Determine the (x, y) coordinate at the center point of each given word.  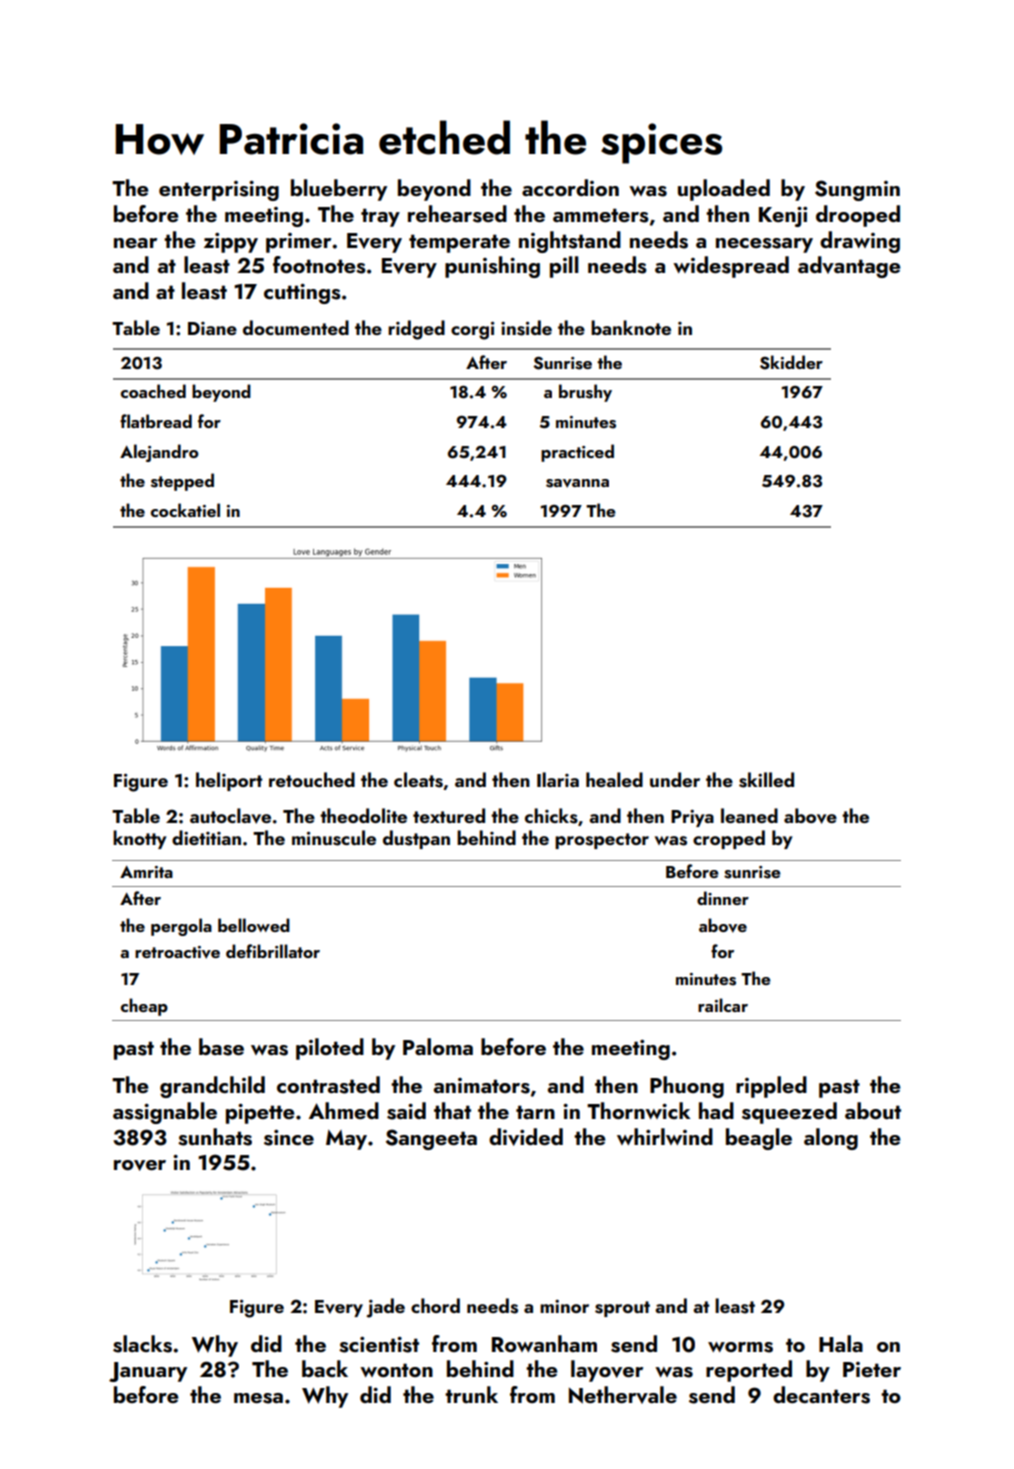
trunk (471, 1394)
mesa (258, 1398)
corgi (472, 331)
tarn (535, 1112)
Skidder (791, 362)
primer (298, 243)
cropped (729, 839)
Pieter (872, 1369)
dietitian (206, 837)
